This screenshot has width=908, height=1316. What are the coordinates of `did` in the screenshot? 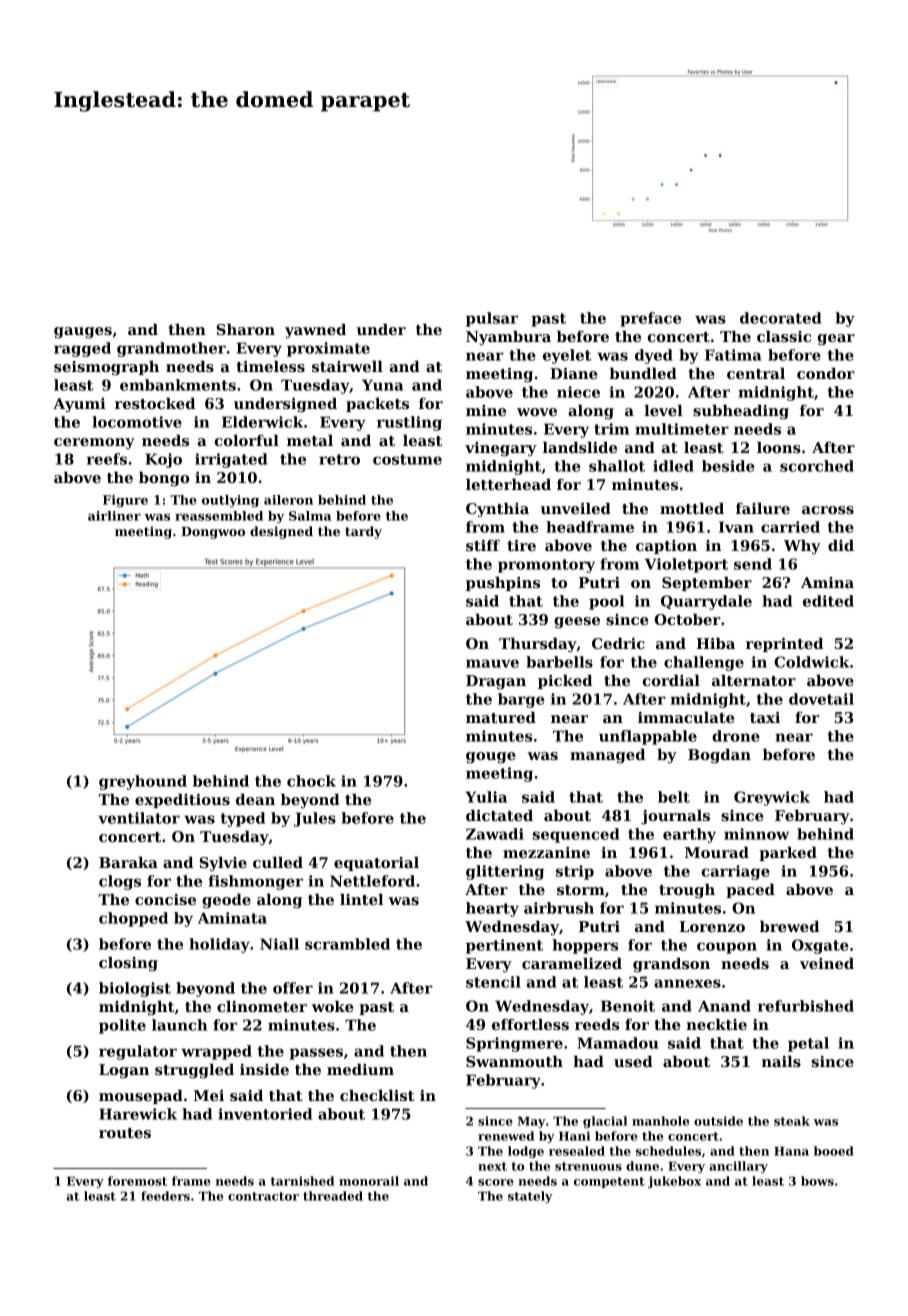 It's located at (841, 545).
